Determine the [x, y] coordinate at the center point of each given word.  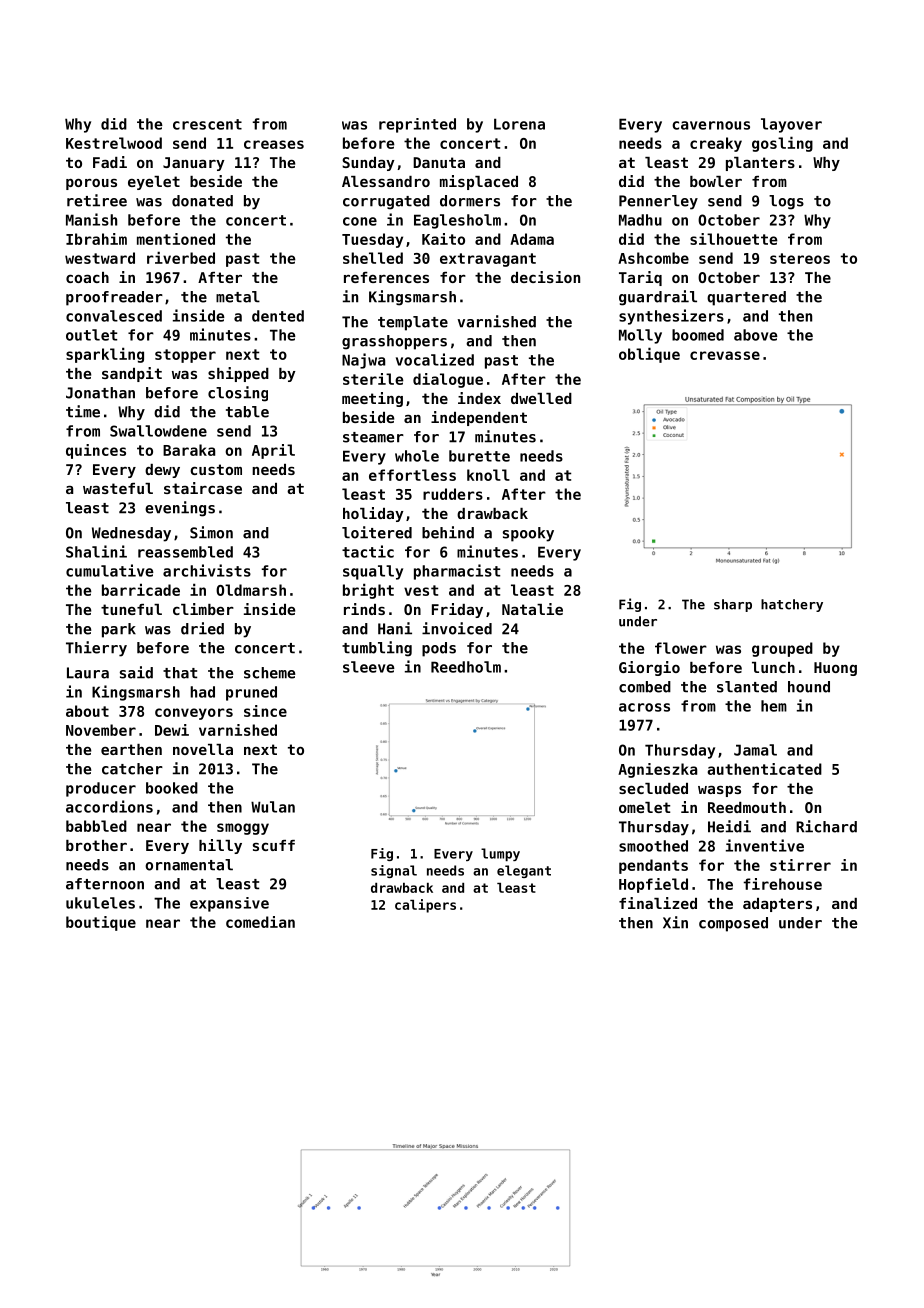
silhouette [734, 239]
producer [101, 789]
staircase [203, 488]
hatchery [792, 605]
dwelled [541, 398]
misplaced [479, 182]
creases [274, 144]
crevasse [725, 355]
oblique [649, 355]
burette [479, 456]
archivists [207, 570]
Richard [826, 826]
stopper [185, 356]
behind [448, 532]
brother [96, 845]
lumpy [500, 854]
